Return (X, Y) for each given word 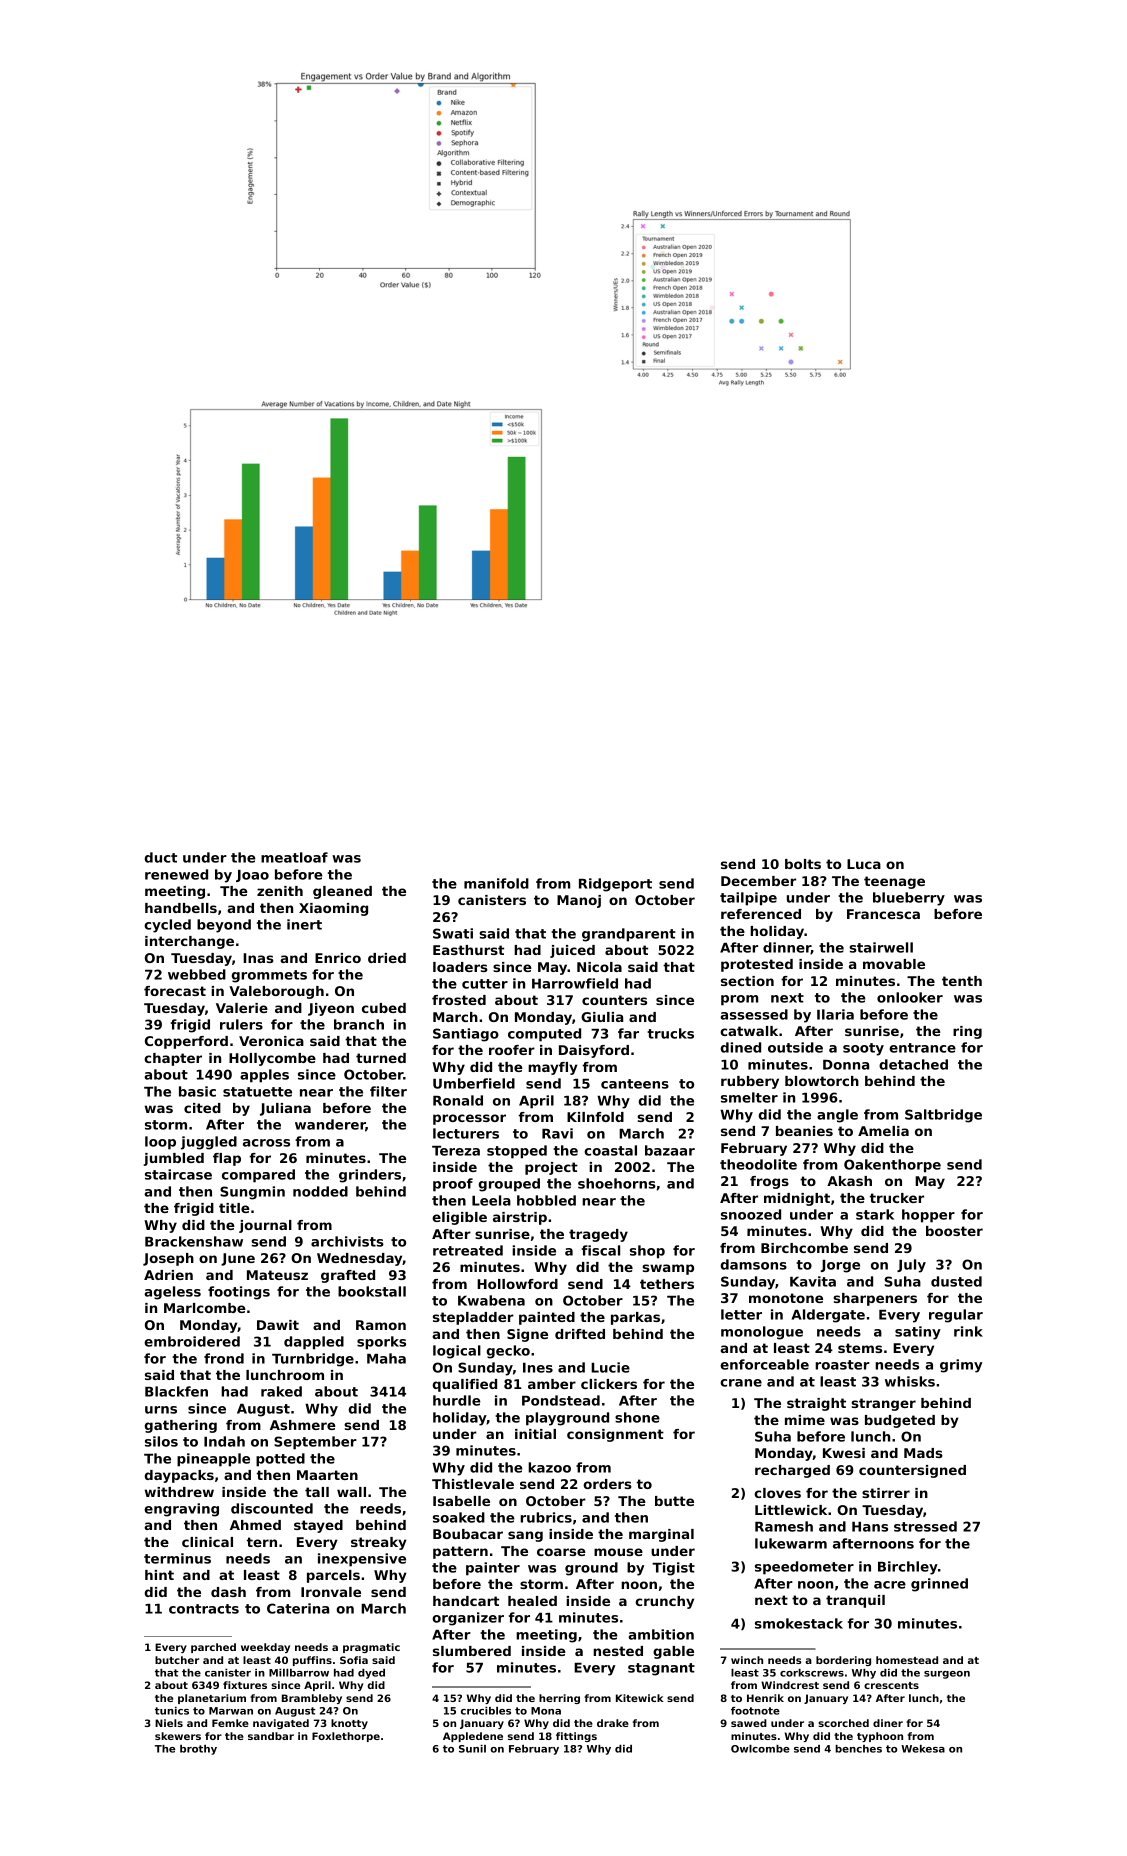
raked (281, 1391)
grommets (269, 976)
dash (228, 1592)
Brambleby (312, 1699)
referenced (761, 914)
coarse (561, 1552)
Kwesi (844, 1453)
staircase (178, 1174)
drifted (580, 1334)
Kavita (813, 1281)
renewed (176, 874)
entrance (922, 1048)
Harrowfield (575, 983)
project (551, 1168)
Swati (453, 933)
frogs (769, 1182)
